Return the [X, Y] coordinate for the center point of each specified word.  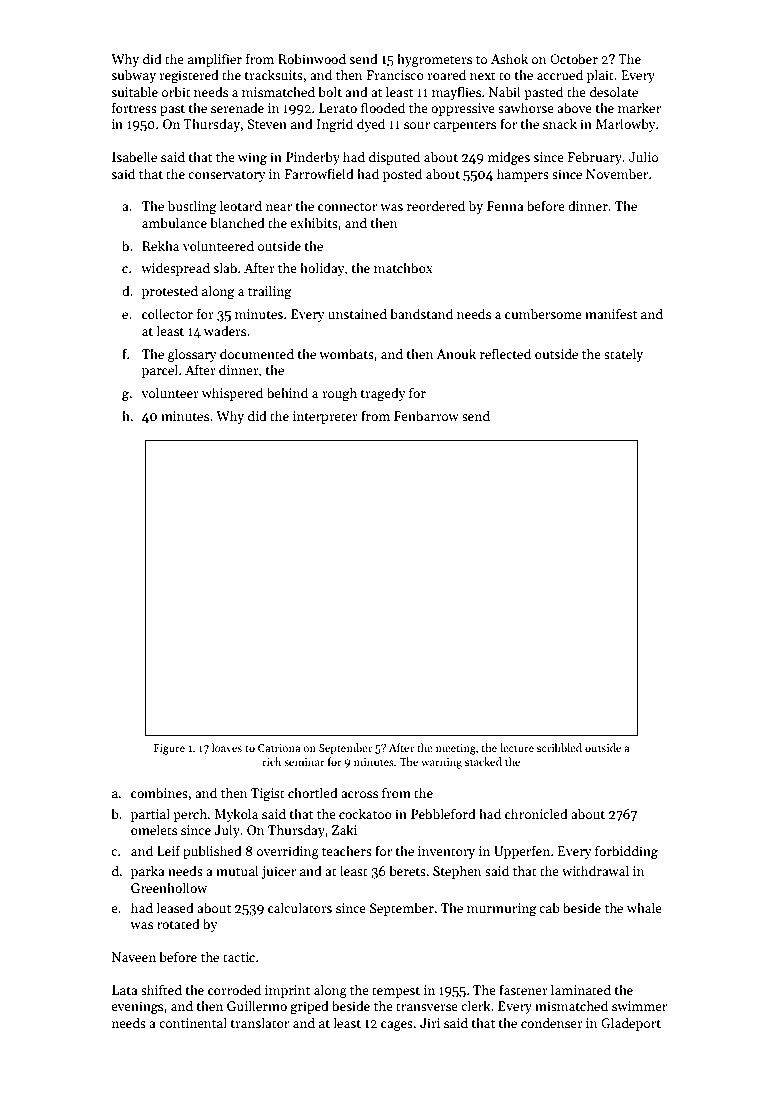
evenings [137, 1007]
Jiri [430, 1023]
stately [623, 355]
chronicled [536, 813]
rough [339, 394]
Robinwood [312, 58]
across [359, 794]
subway [133, 76]
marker [639, 107]
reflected [505, 353]
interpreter [325, 417]
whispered [232, 394]
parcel [160, 371]
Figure [169, 749]
